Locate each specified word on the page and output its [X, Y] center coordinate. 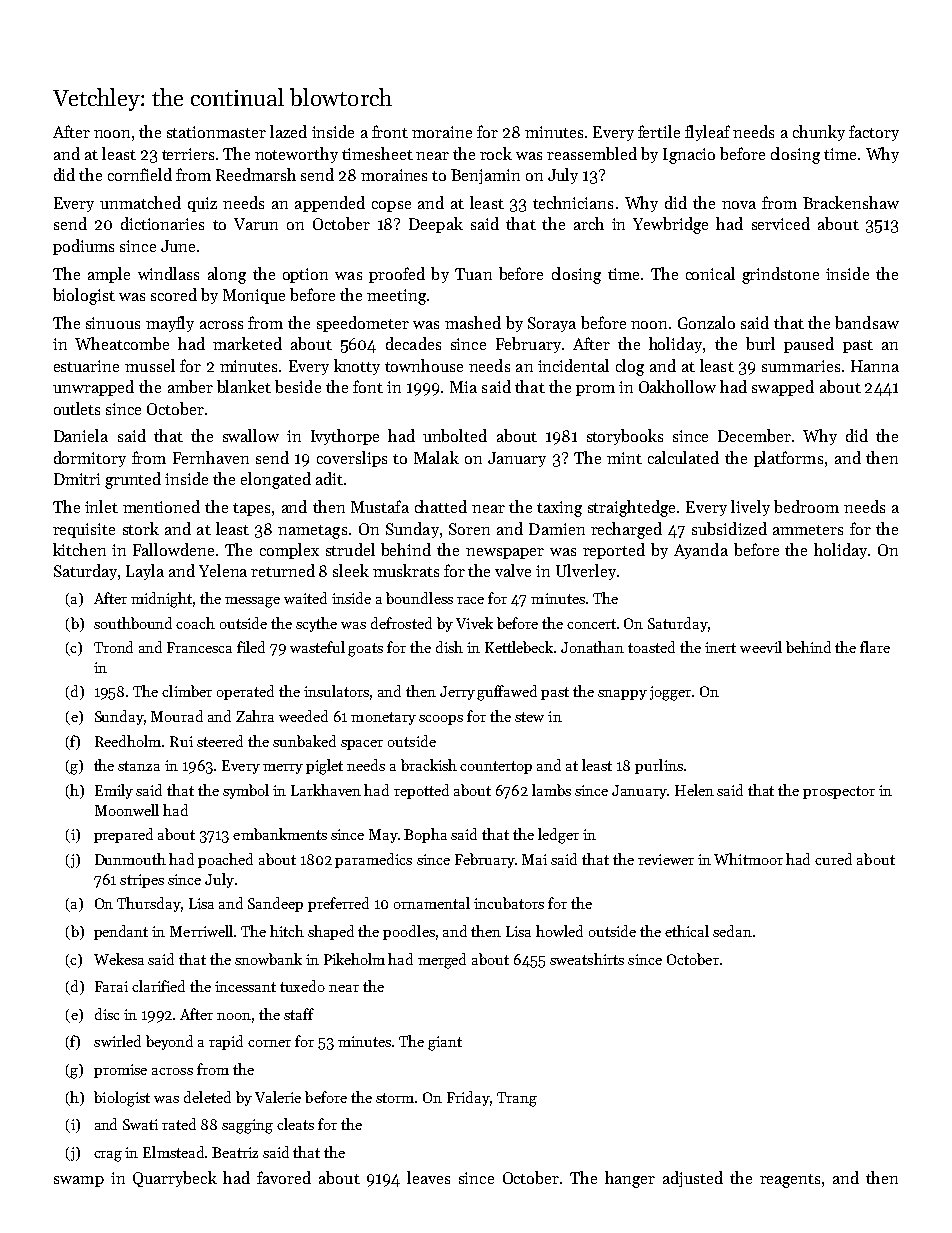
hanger [630, 1179]
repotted [421, 791]
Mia [463, 387]
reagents [790, 1181]
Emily [114, 791]
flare [875, 647]
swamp [79, 1181]
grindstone [780, 275]
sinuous [113, 323]
